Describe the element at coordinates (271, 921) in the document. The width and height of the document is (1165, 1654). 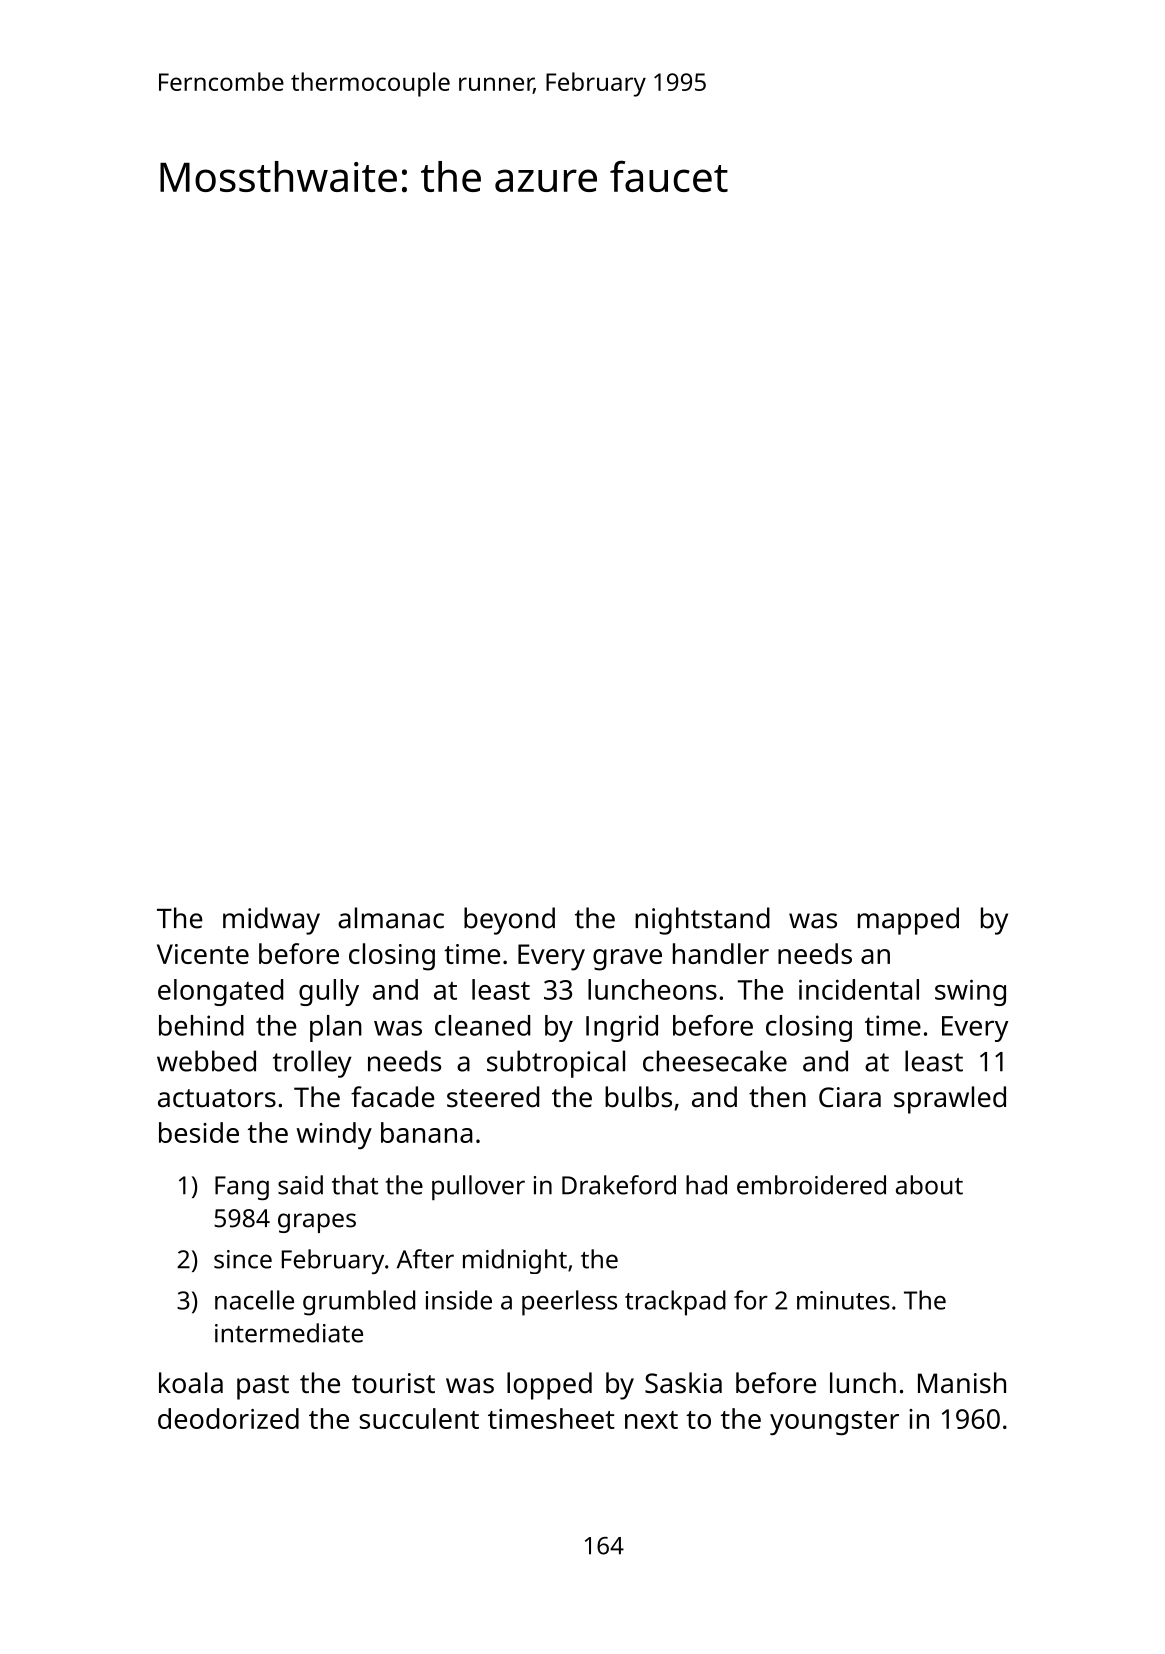
I see `midway` at that location.
